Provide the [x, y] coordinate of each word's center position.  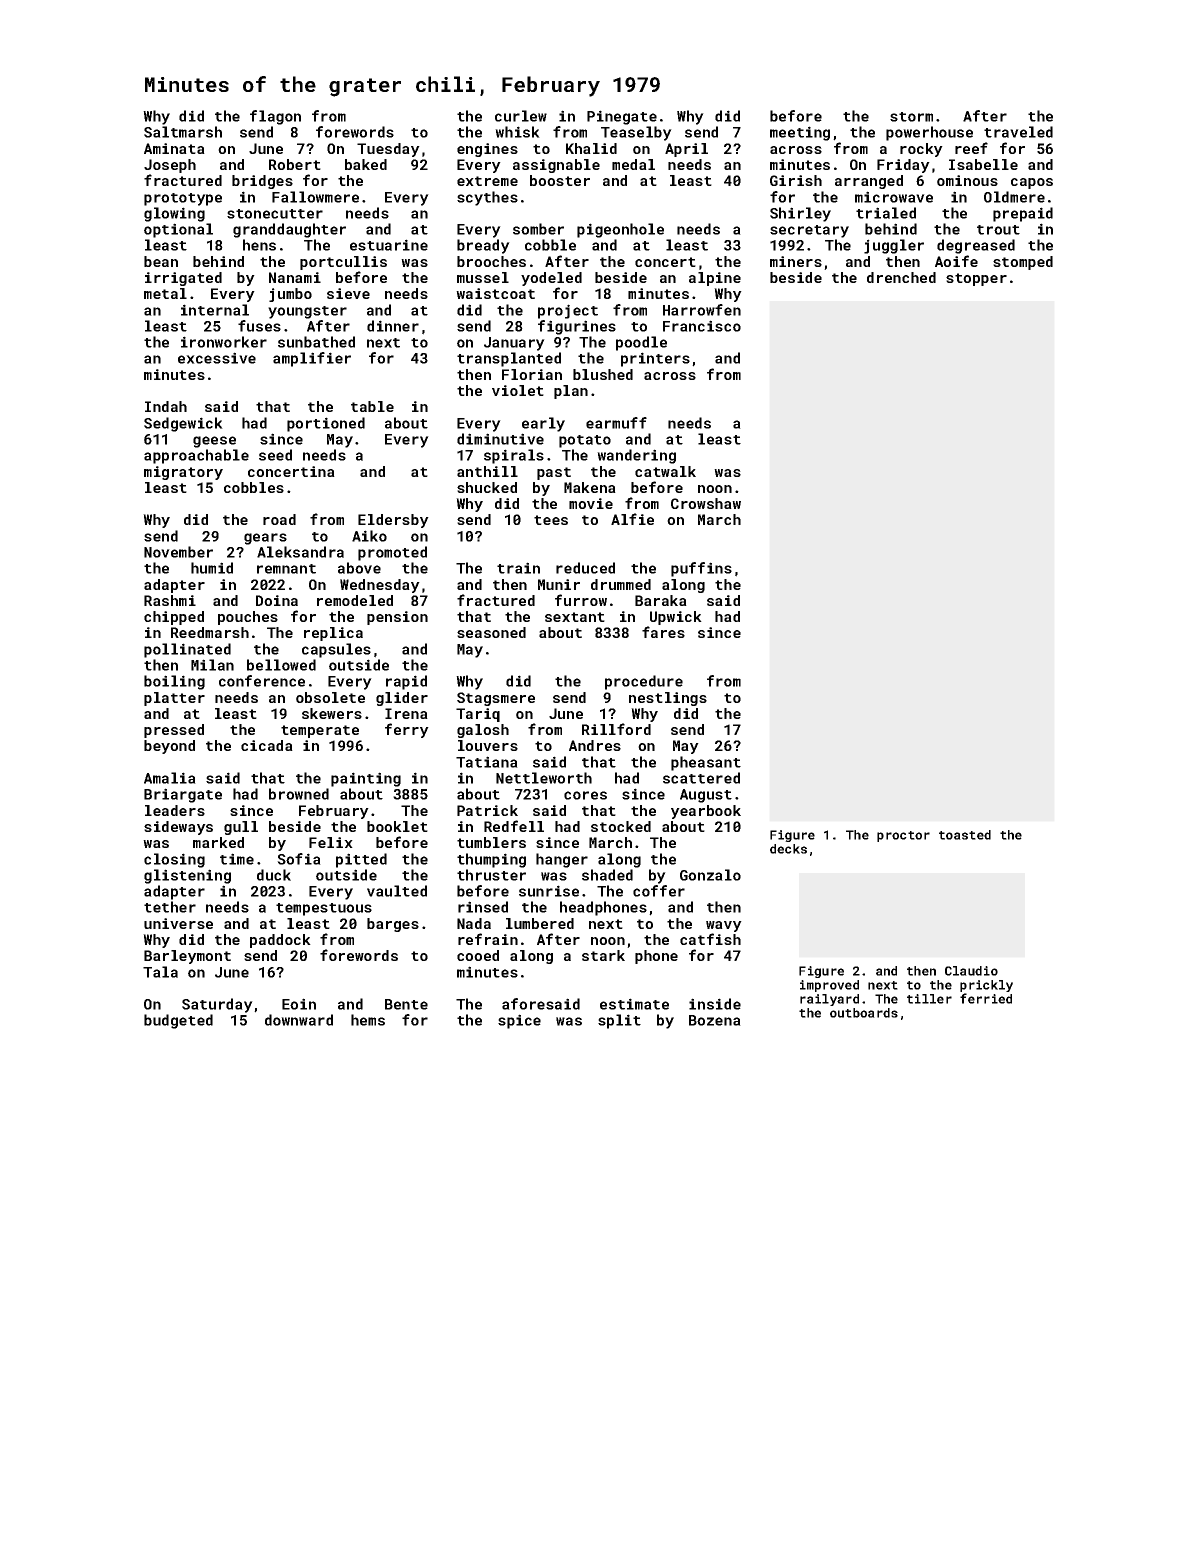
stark [603, 955]
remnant [286, 569]
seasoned [491, 632]
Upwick [676, 618]
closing [174, 860]
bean [161, 261]
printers [655, 359]
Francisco [702, 326]
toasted [965, 835]
